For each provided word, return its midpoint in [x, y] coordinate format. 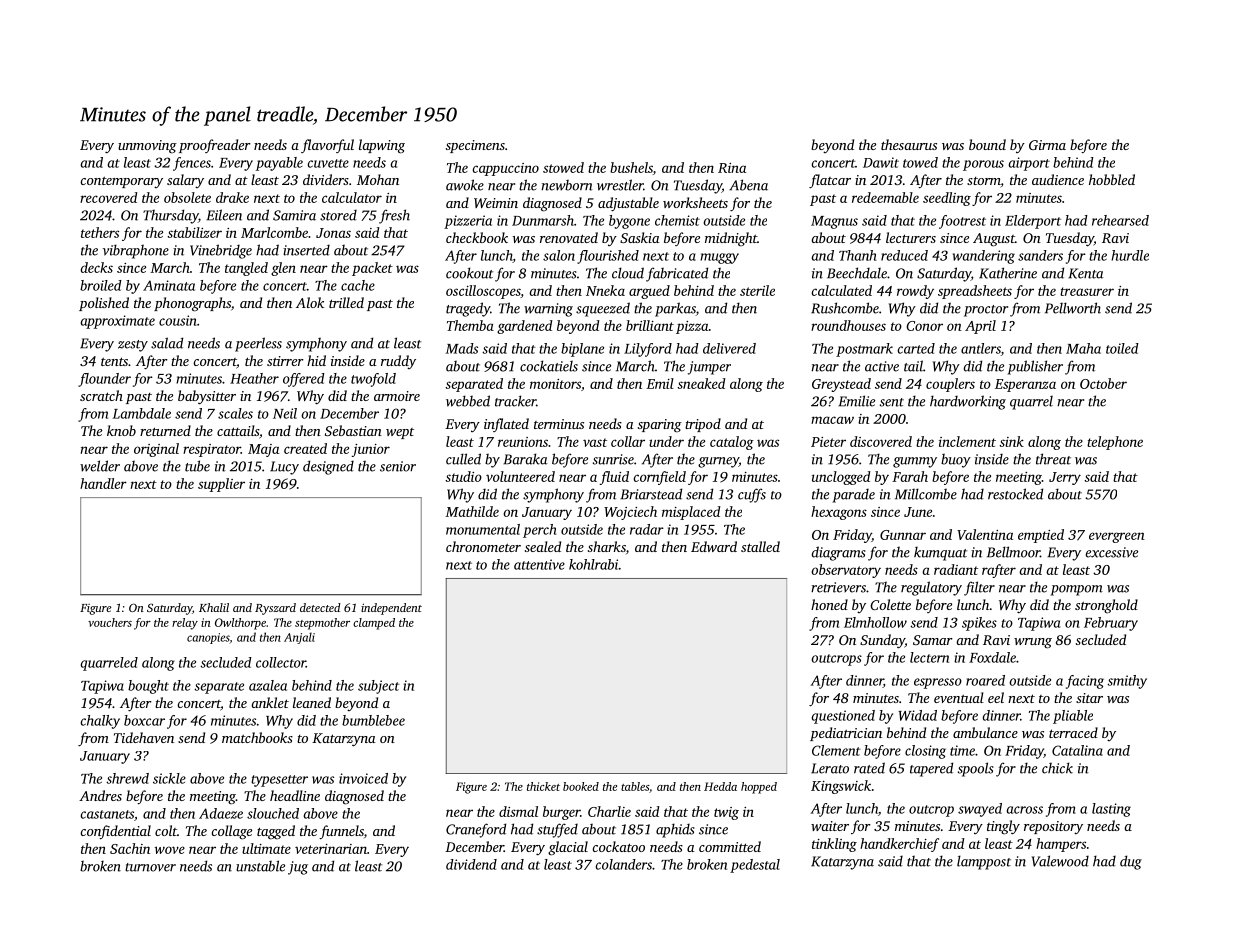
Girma [1047, 145]
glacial [568, 848]
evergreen [1117, 537]
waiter [830, 826]
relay [185, 624]
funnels [341, 832]
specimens [475, 146]
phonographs [192, 304]
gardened [525, 327]
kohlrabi [594, 564]
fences [192, 164]
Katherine [1008, 273]
